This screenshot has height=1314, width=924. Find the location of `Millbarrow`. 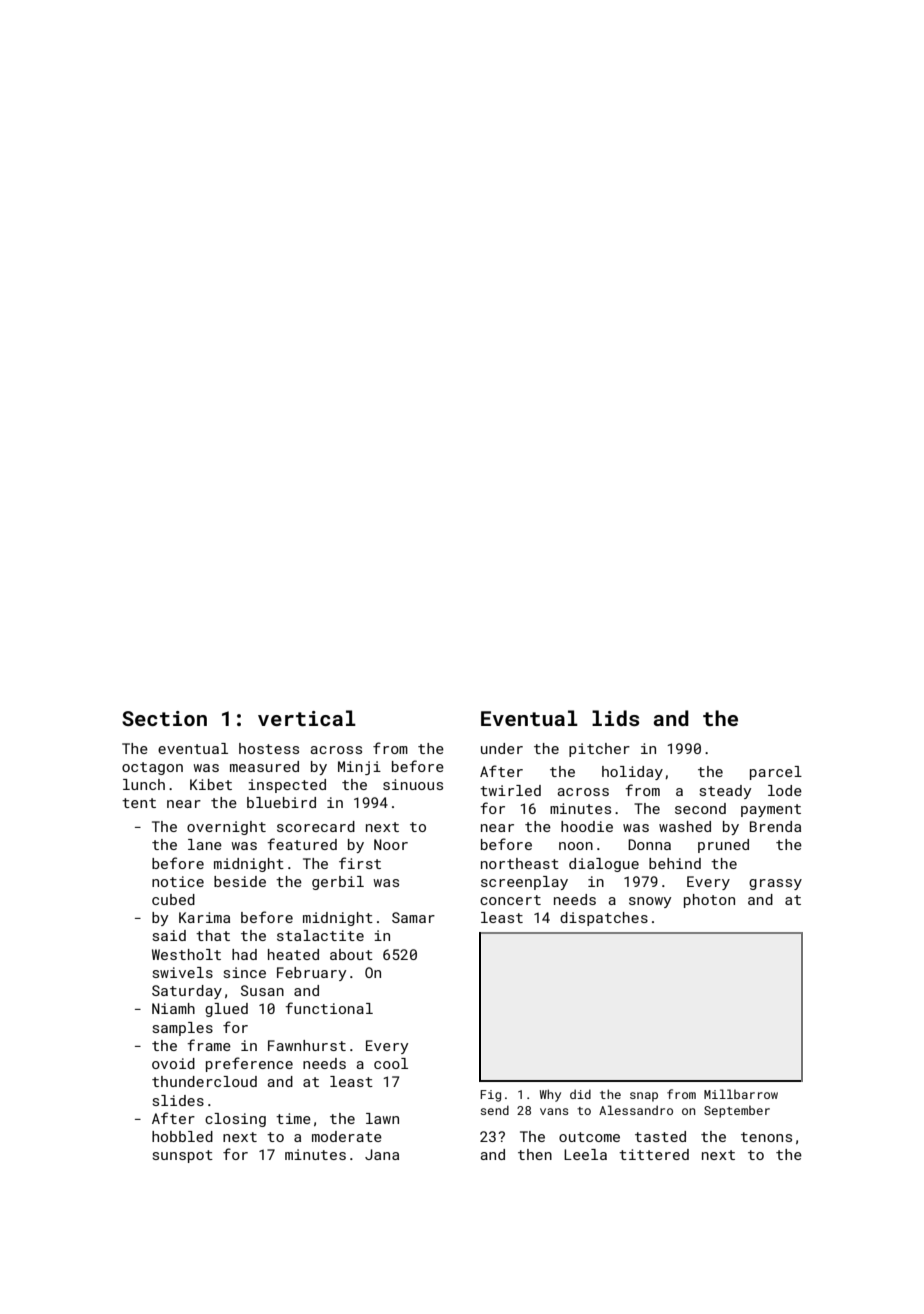

Millbarrow is located at coordinates (741, 1094).
